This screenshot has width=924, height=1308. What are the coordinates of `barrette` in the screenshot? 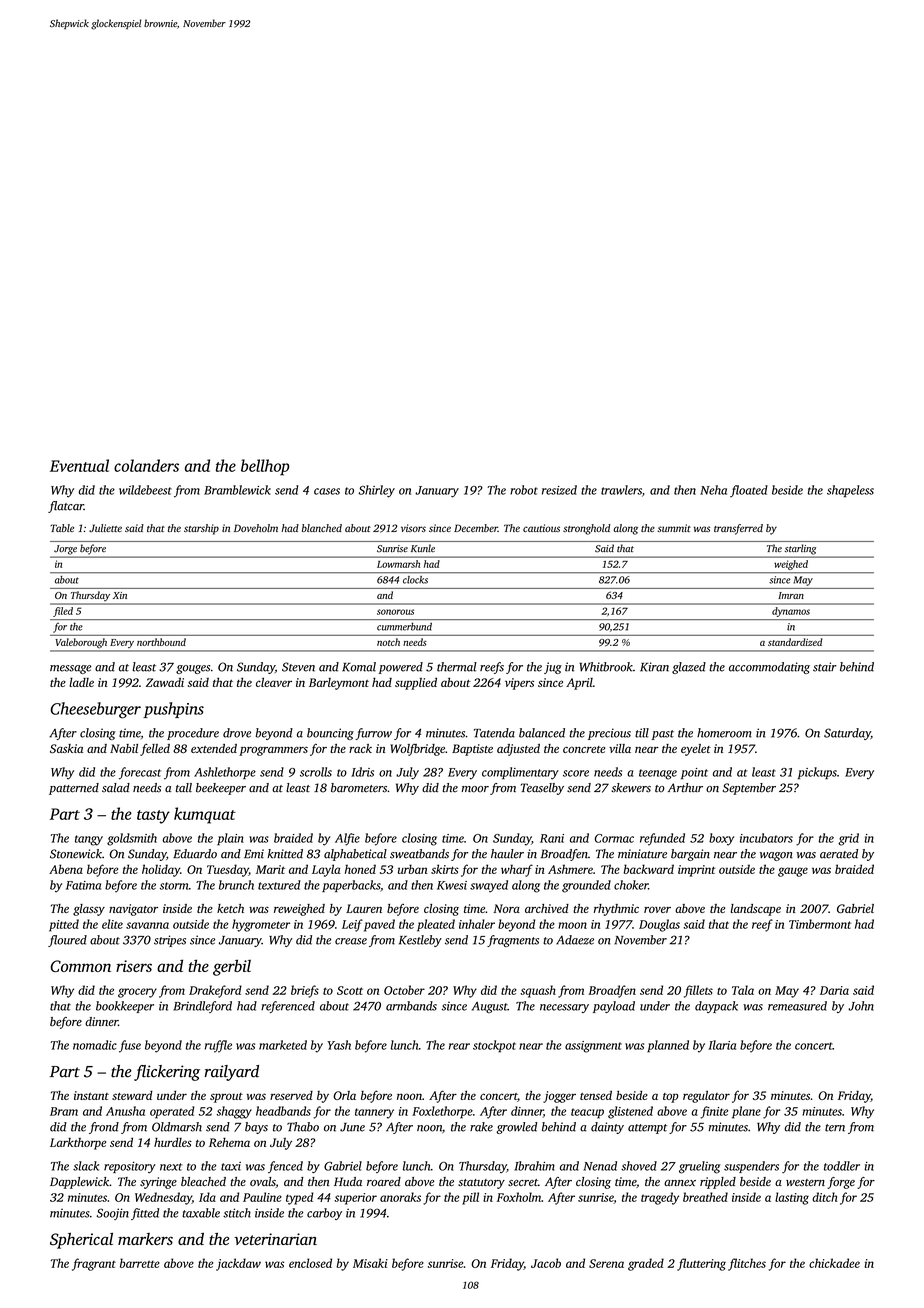 It's located at (140, 1263).
